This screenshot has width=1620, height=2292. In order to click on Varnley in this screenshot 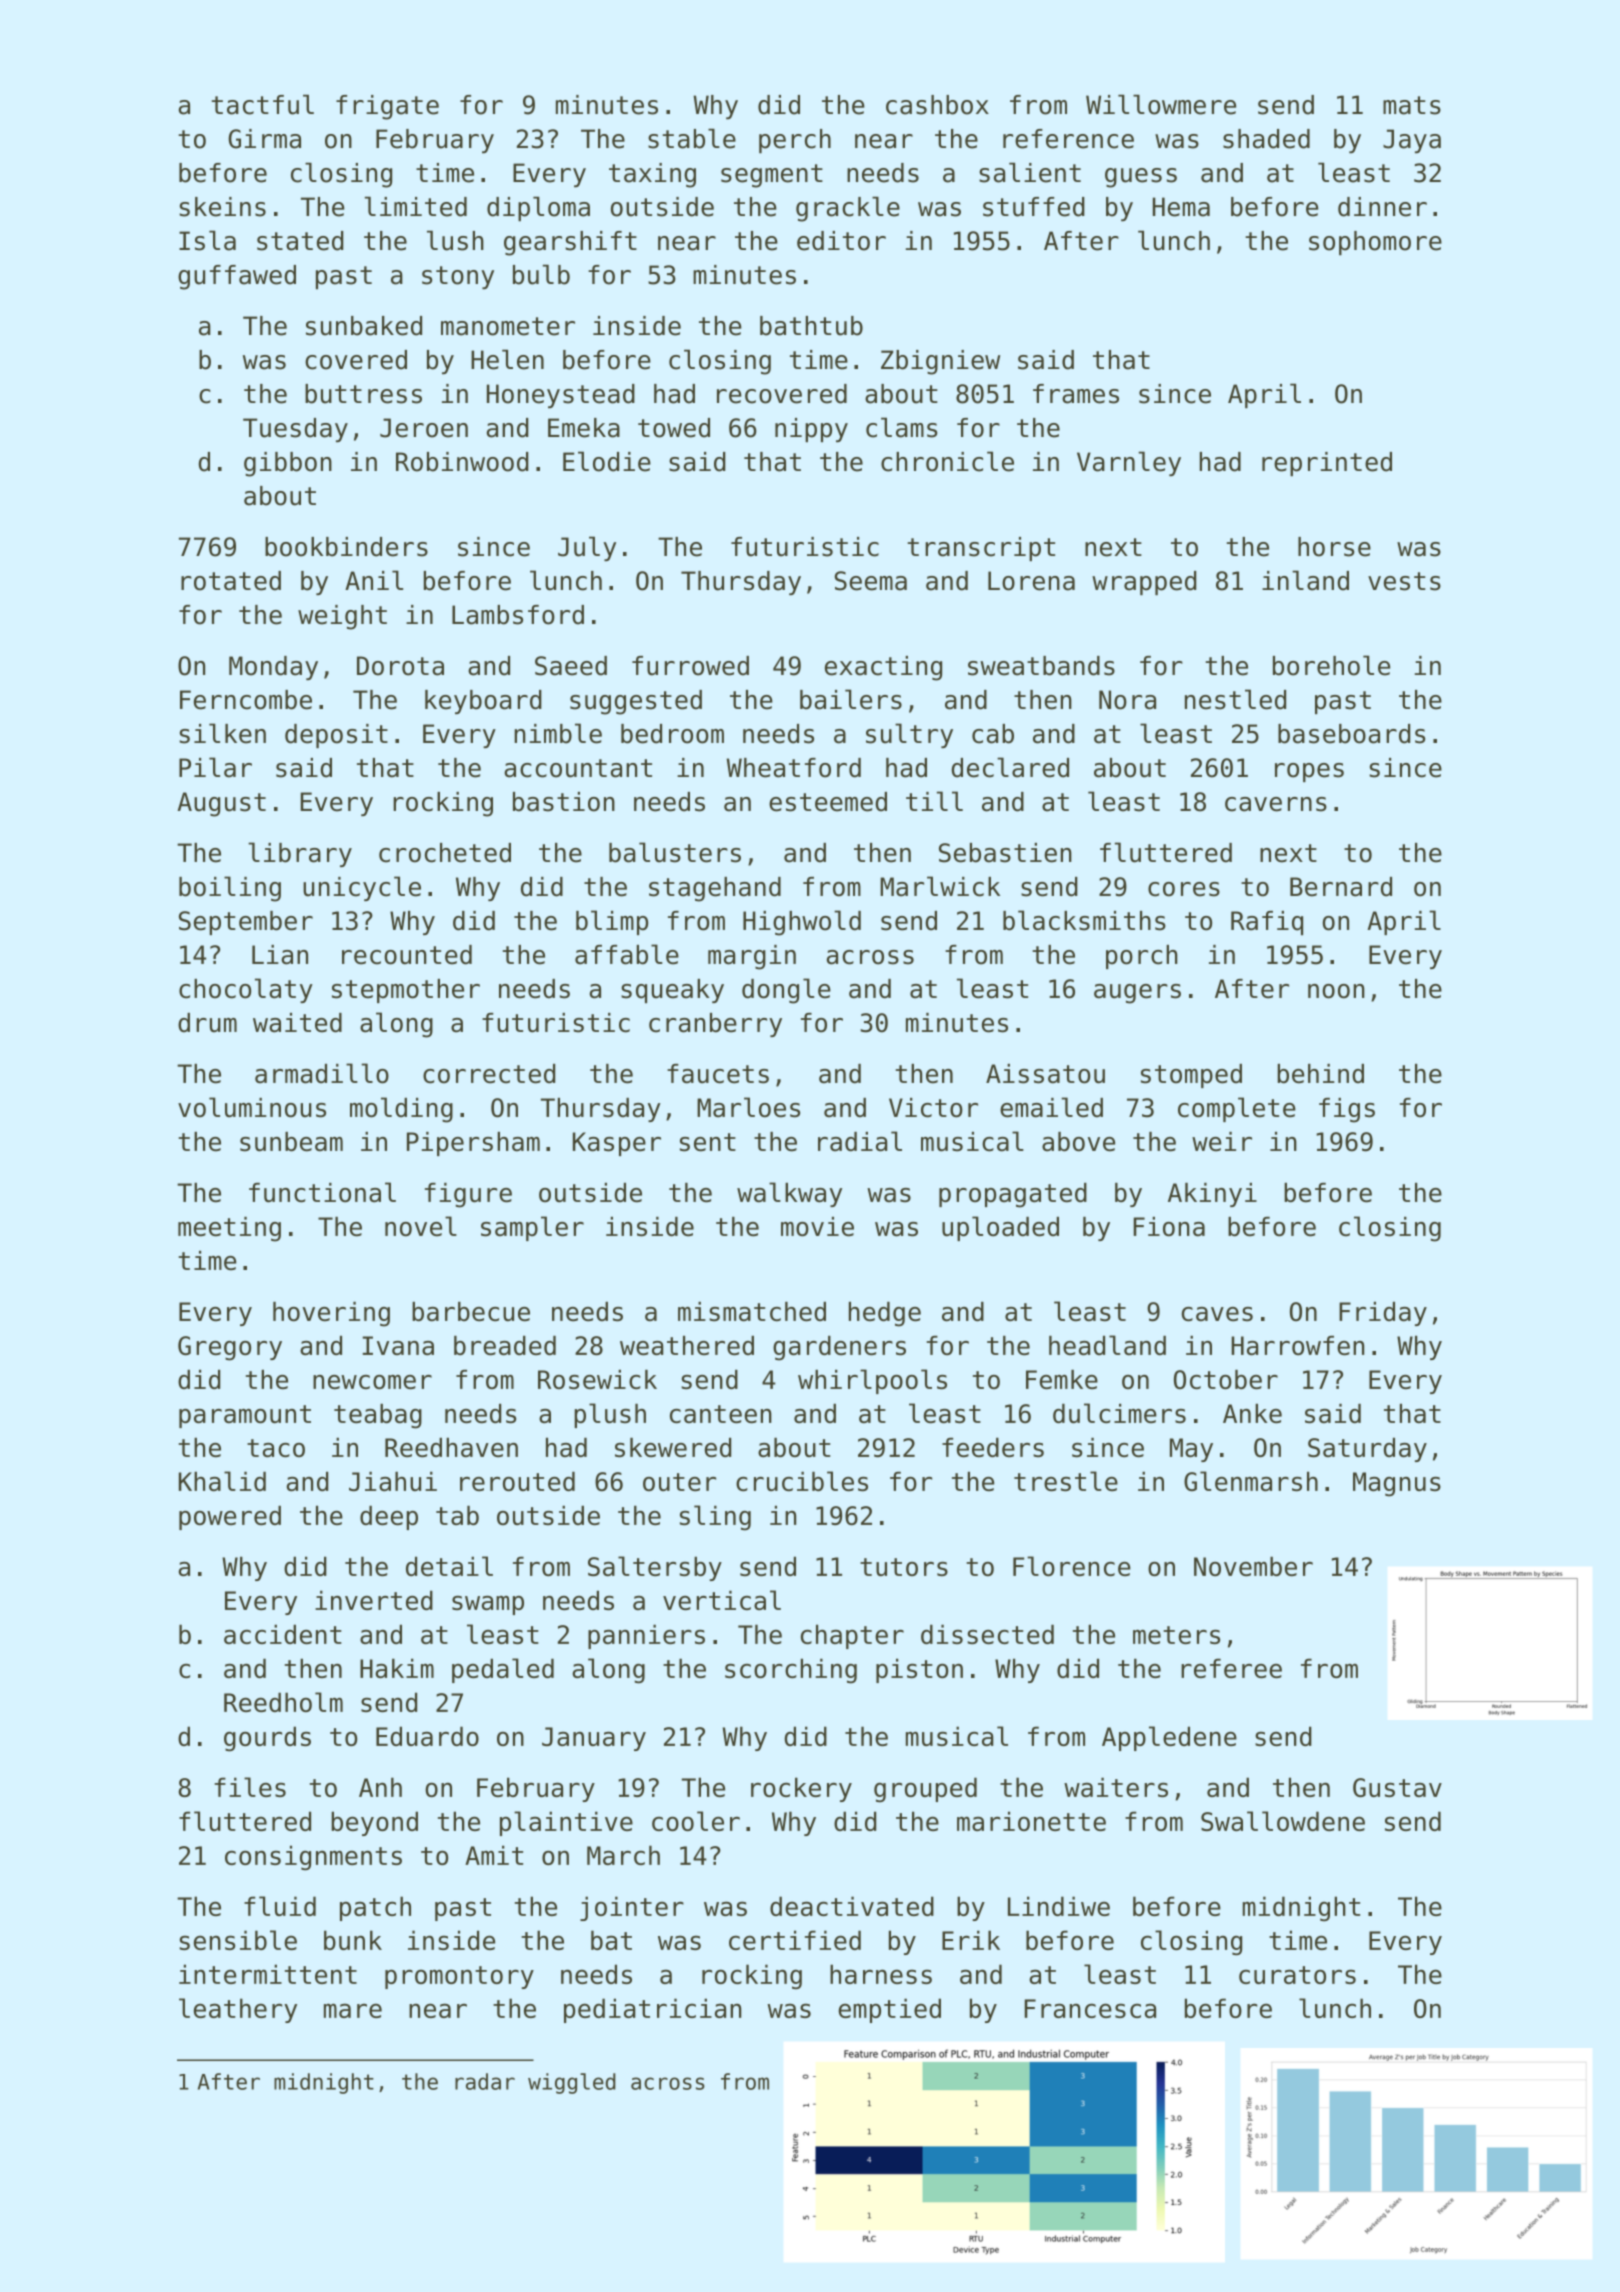, I will do `click(1129, 463)`.
